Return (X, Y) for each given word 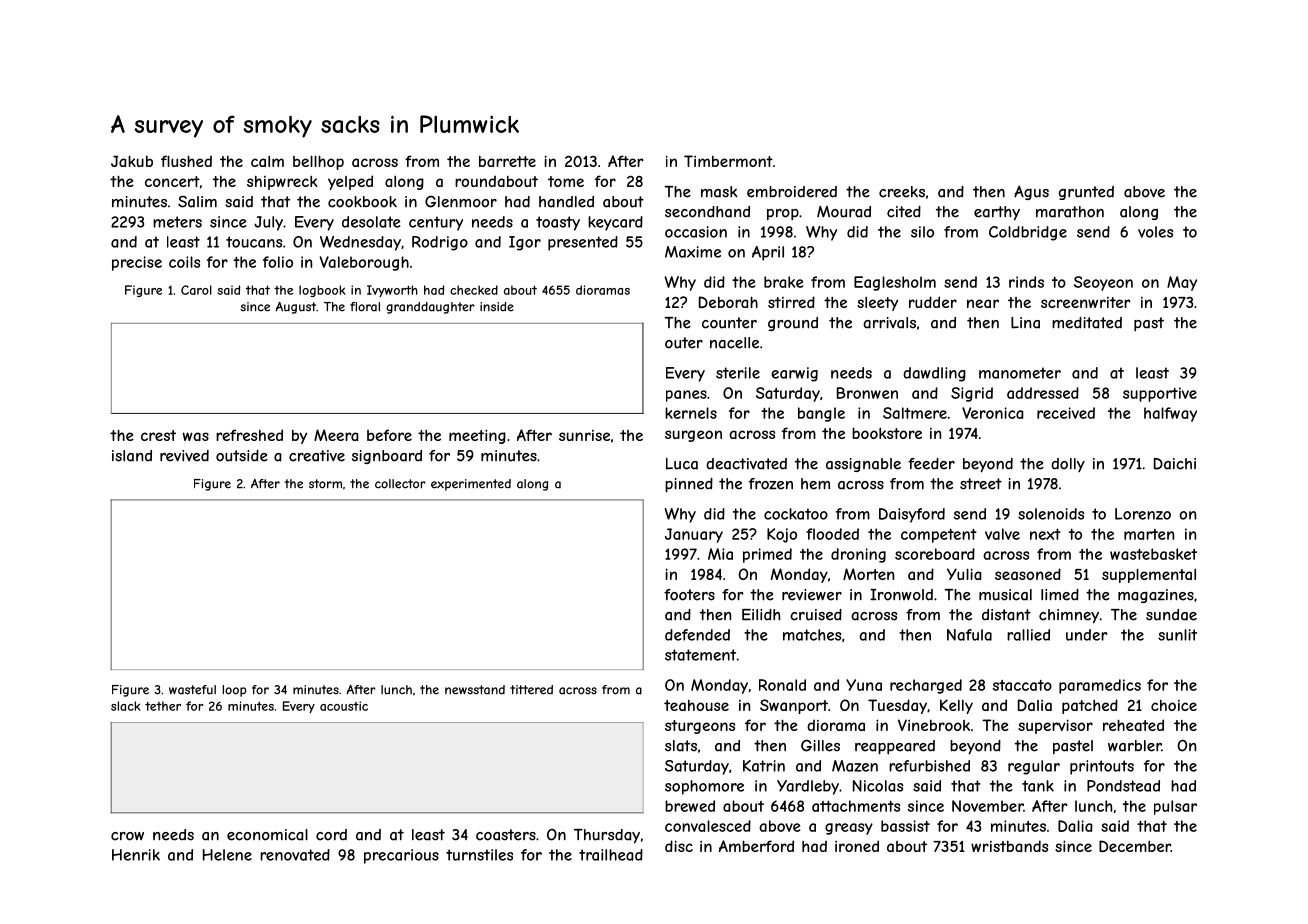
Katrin (764, 766)
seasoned (1028, 574)
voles (1155, 232)
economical (267, 835)
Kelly (956, 706)
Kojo (782, 535)
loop (234, 691)
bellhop (318, 162)
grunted (1086, 193)
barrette (507, 161)
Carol (196, 290)
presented (583, 243)
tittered (531, 690)
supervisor (1055, 726)
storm (325, 484)
